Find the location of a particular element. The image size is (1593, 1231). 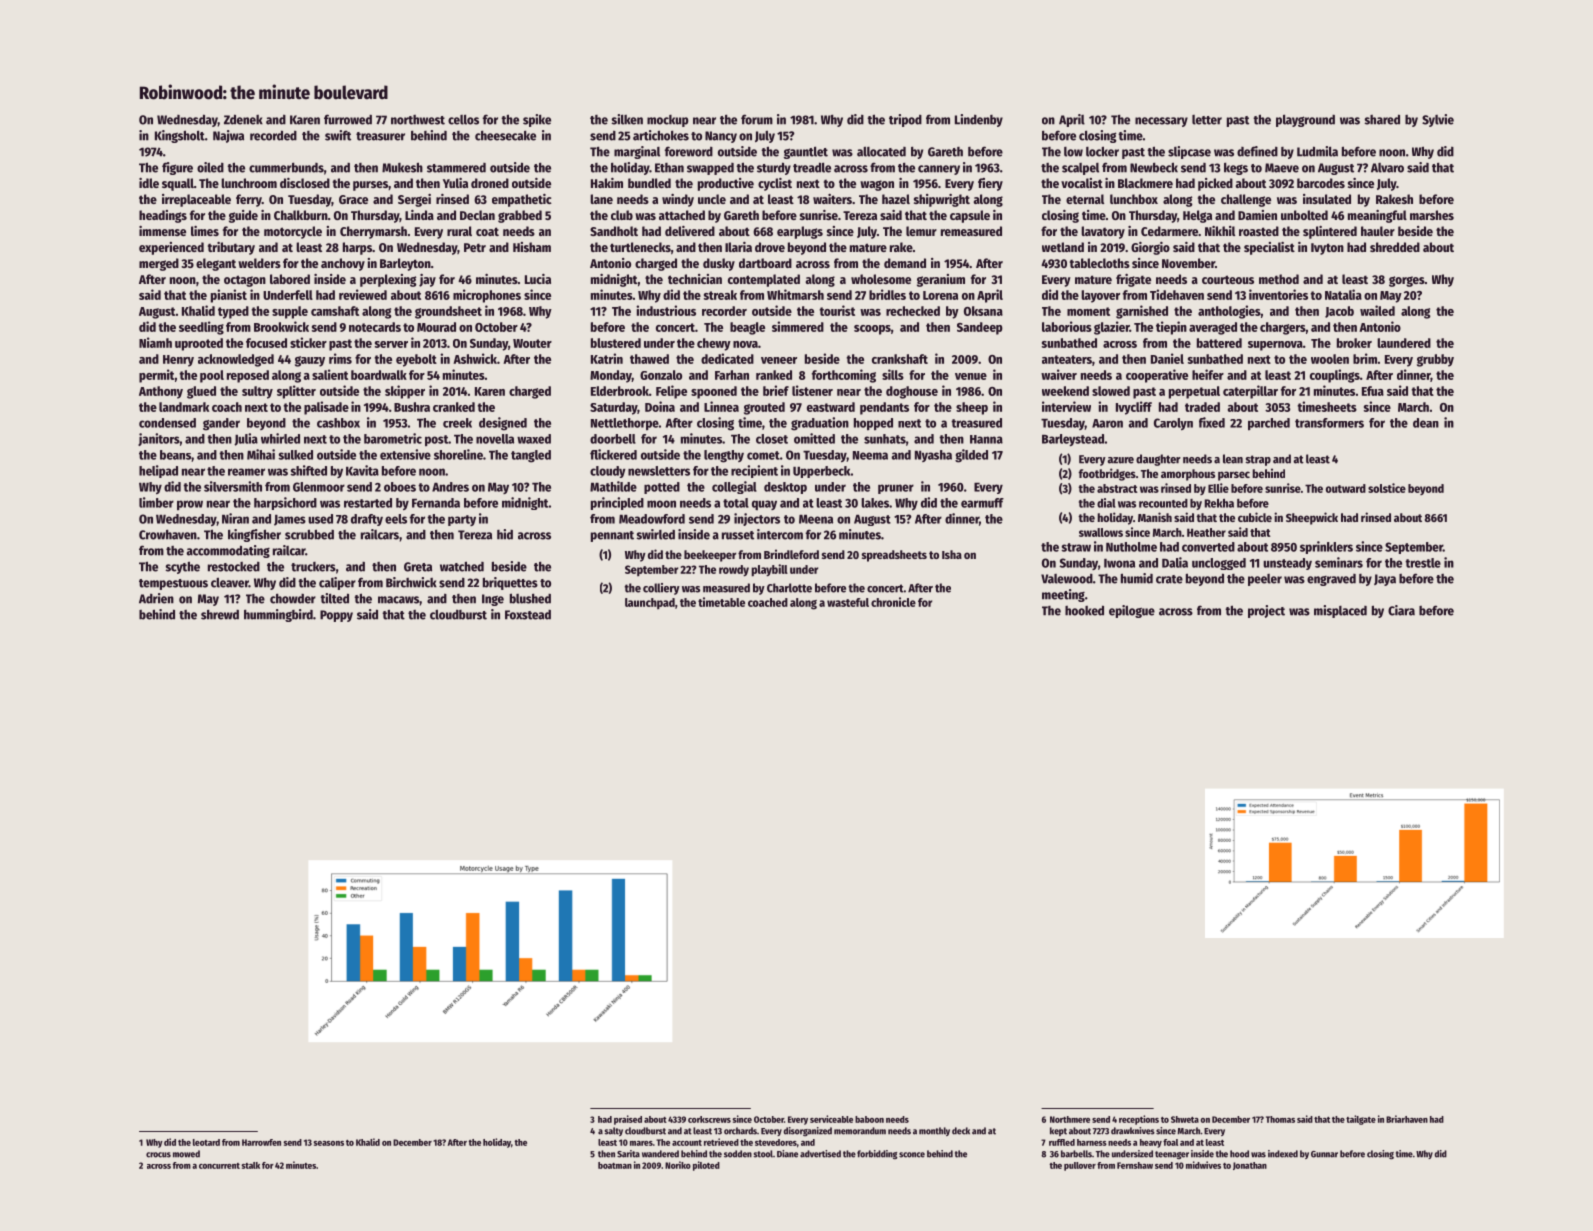

crankshaft is located at coordinates (900, 359).
